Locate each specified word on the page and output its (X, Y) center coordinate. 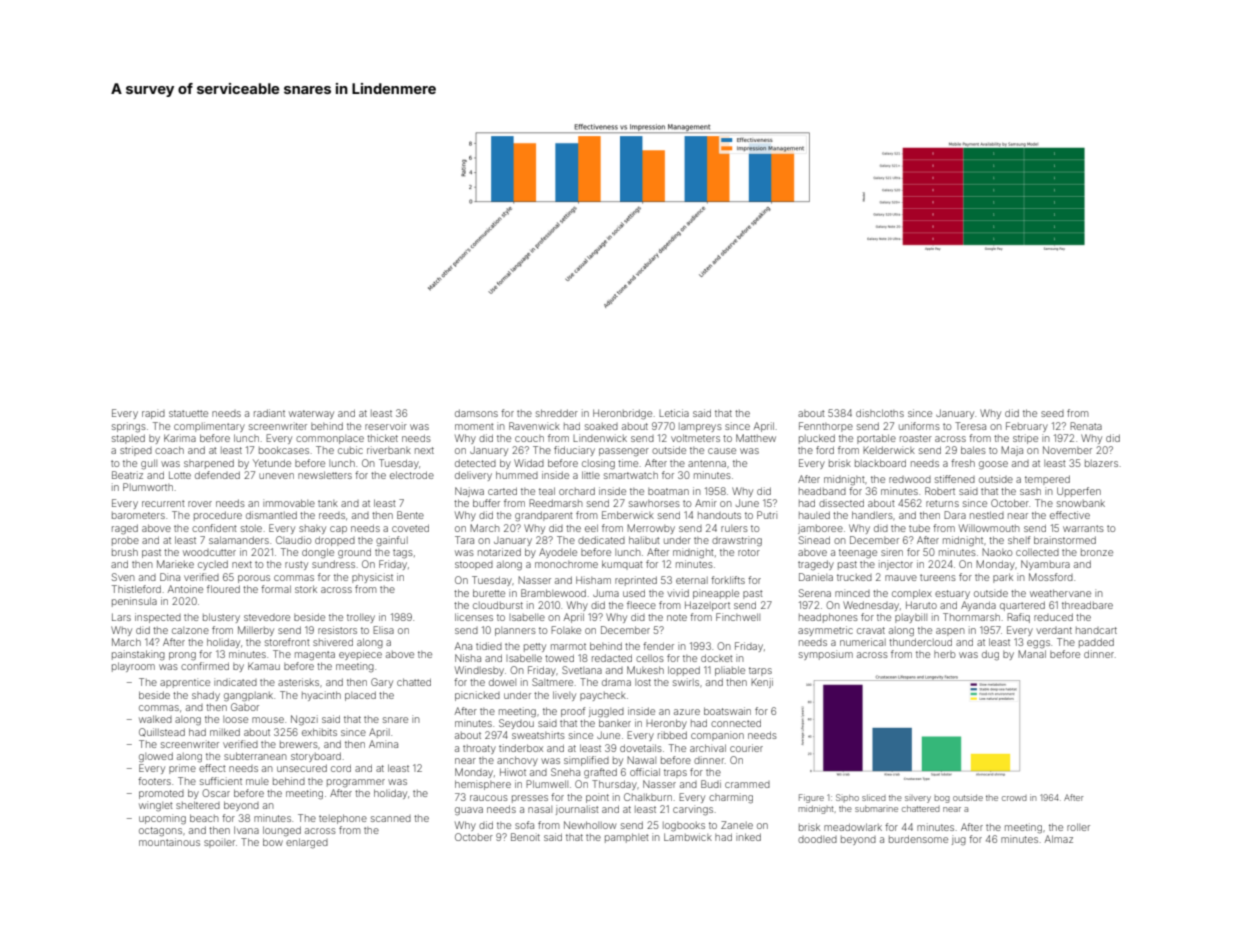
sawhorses (654, 503)
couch (529, 438)
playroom (133, 667)
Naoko (997, 552)
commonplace (330, 439)
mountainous (169, 842)
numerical (863, 642)
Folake (566, 630)
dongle (318, 553)
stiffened (955, 479)
